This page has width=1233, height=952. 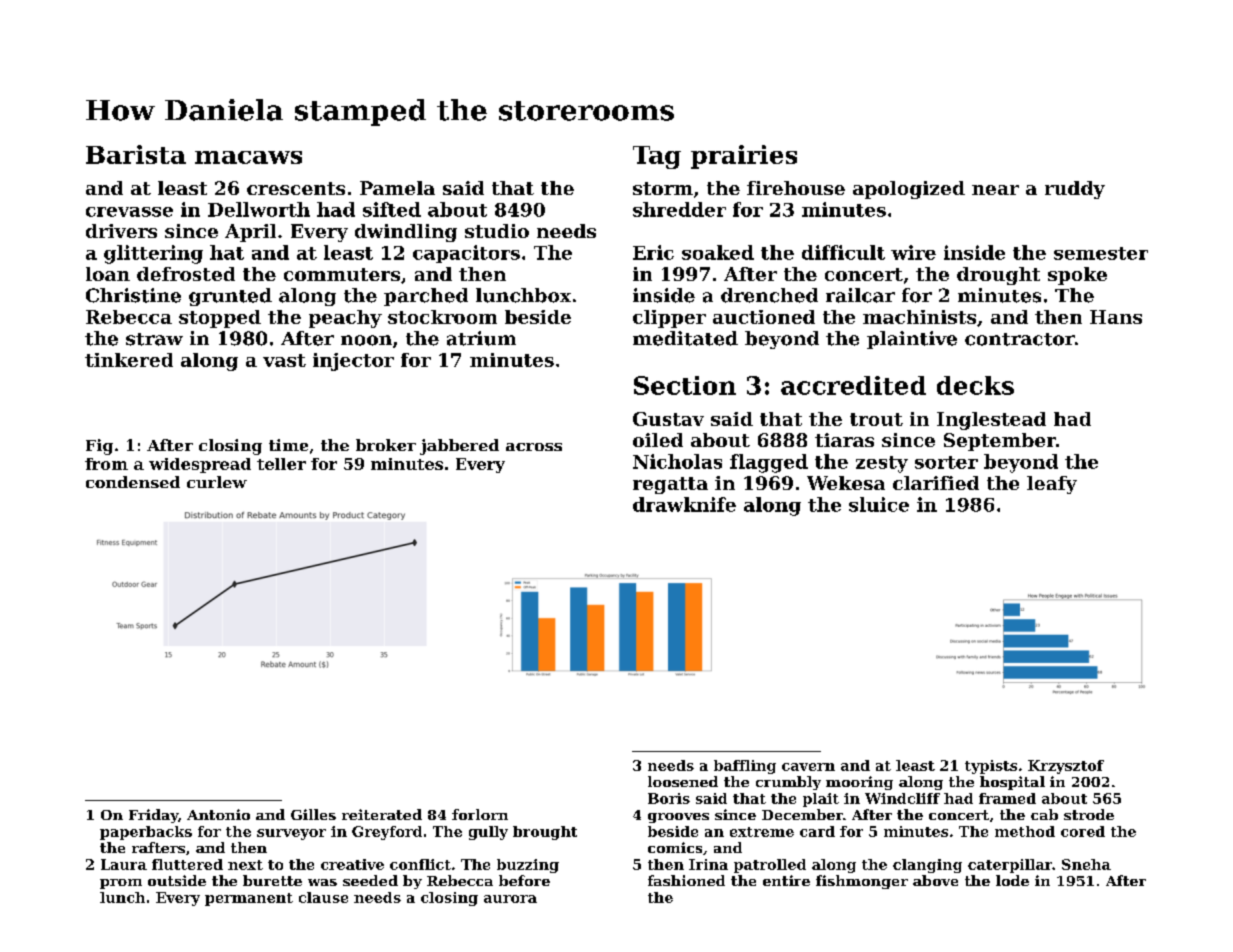 What do you see at coordinates (121, 884) in the page?
I see `prom` at bounding box center [121, 884].
